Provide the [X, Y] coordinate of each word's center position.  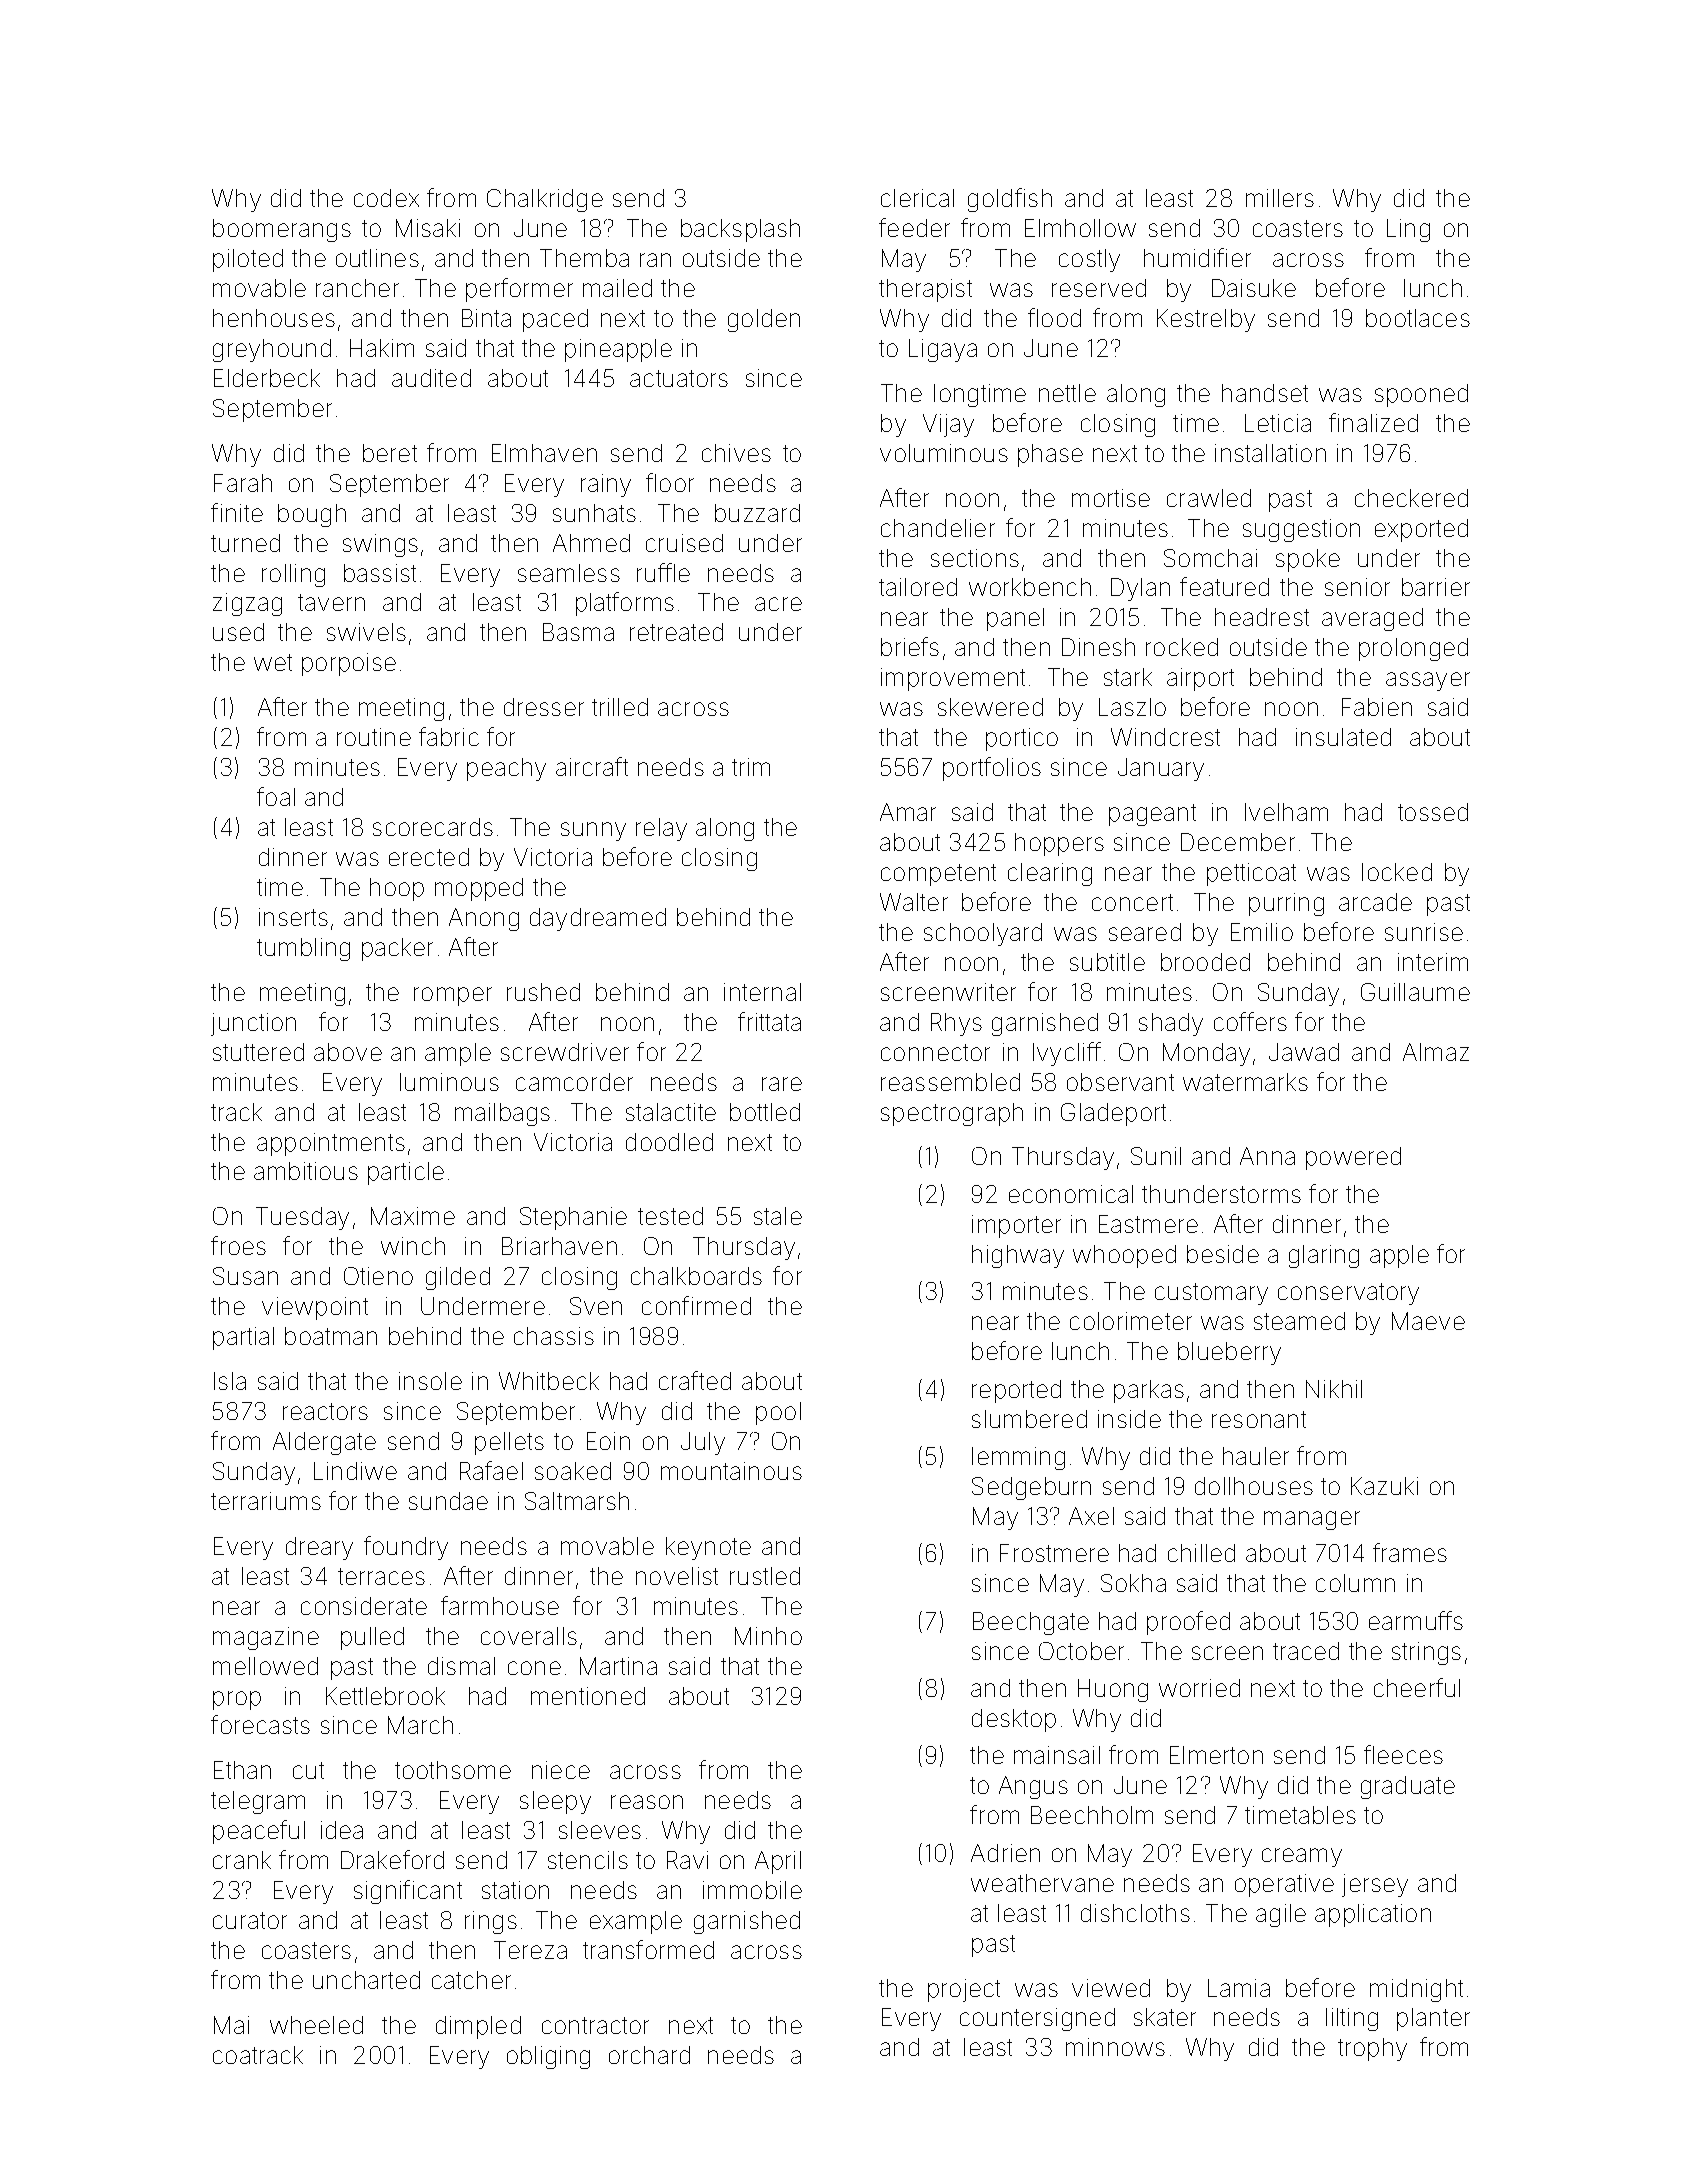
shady [1171, 1024]
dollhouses [1254, 1486]
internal [762, 992]
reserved [1099, 288]
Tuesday [302, 1218]
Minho [768, 1636]
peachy [506, 769]
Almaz [1436, 1052]
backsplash [740, 230]
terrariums [266, 1501]
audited [431, 378]
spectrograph [952, 1114]
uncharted [366, 1980]
